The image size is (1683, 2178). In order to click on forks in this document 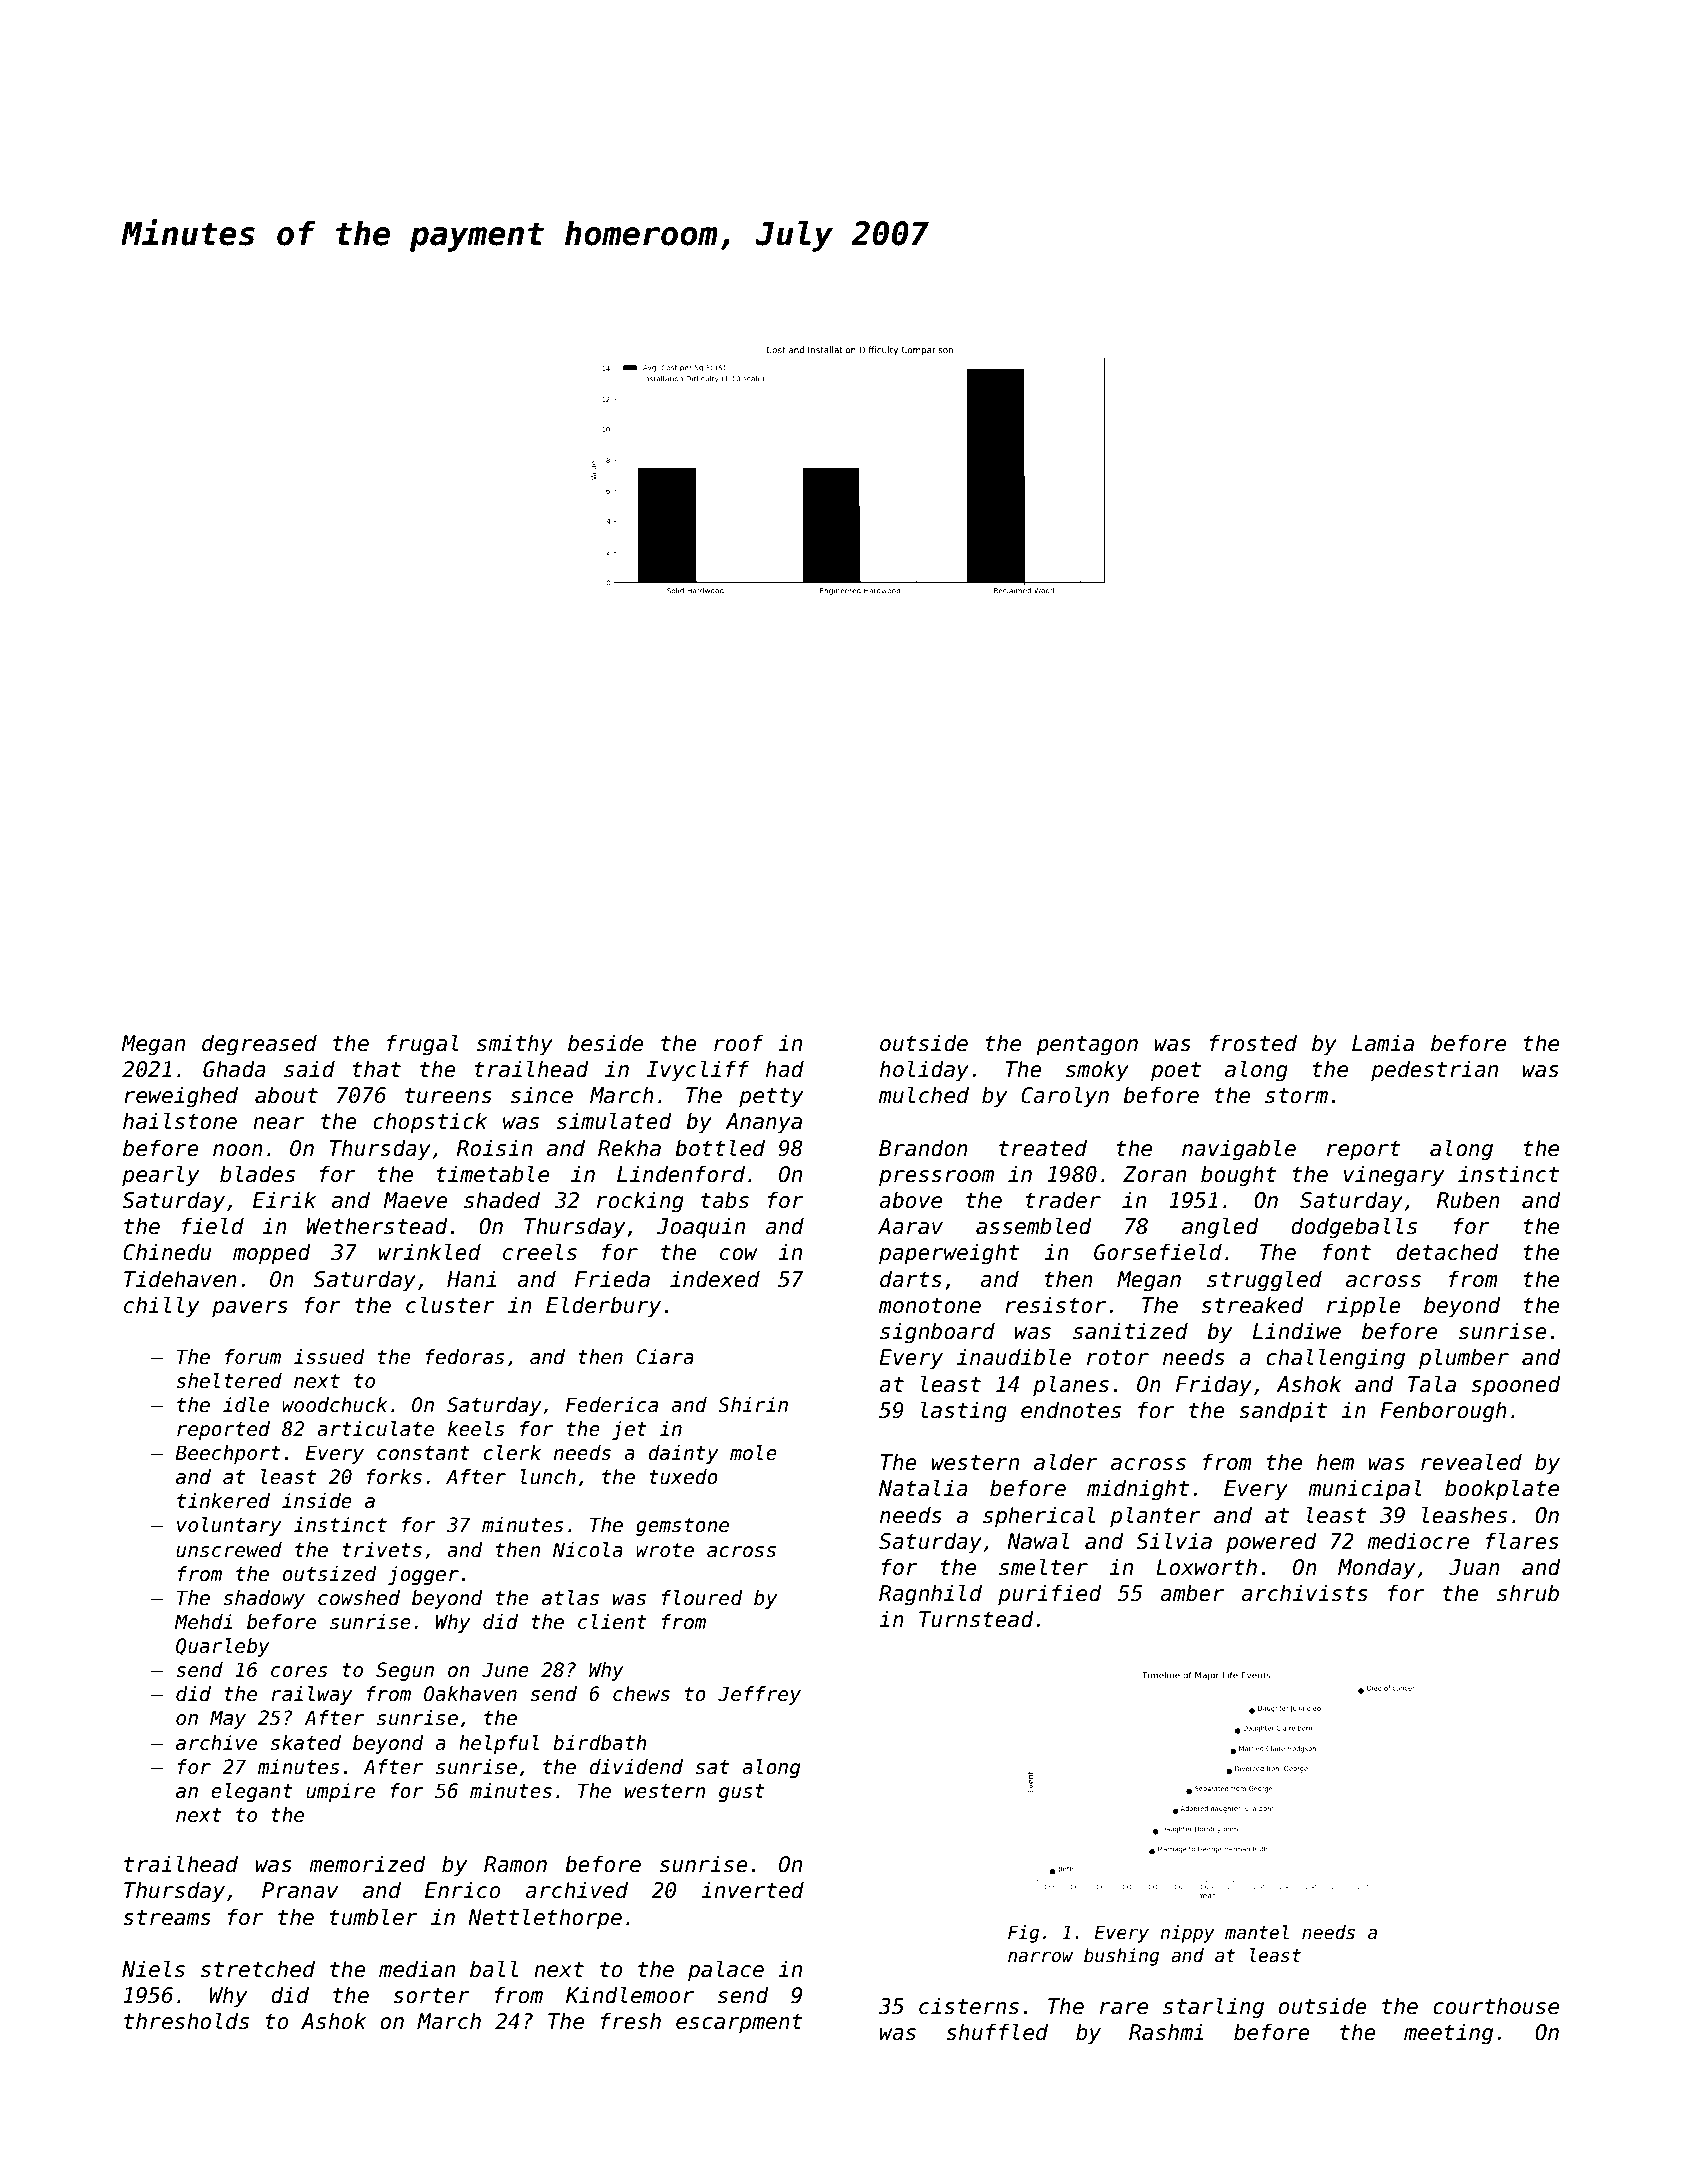, I will do `click(394, 1477)`.
